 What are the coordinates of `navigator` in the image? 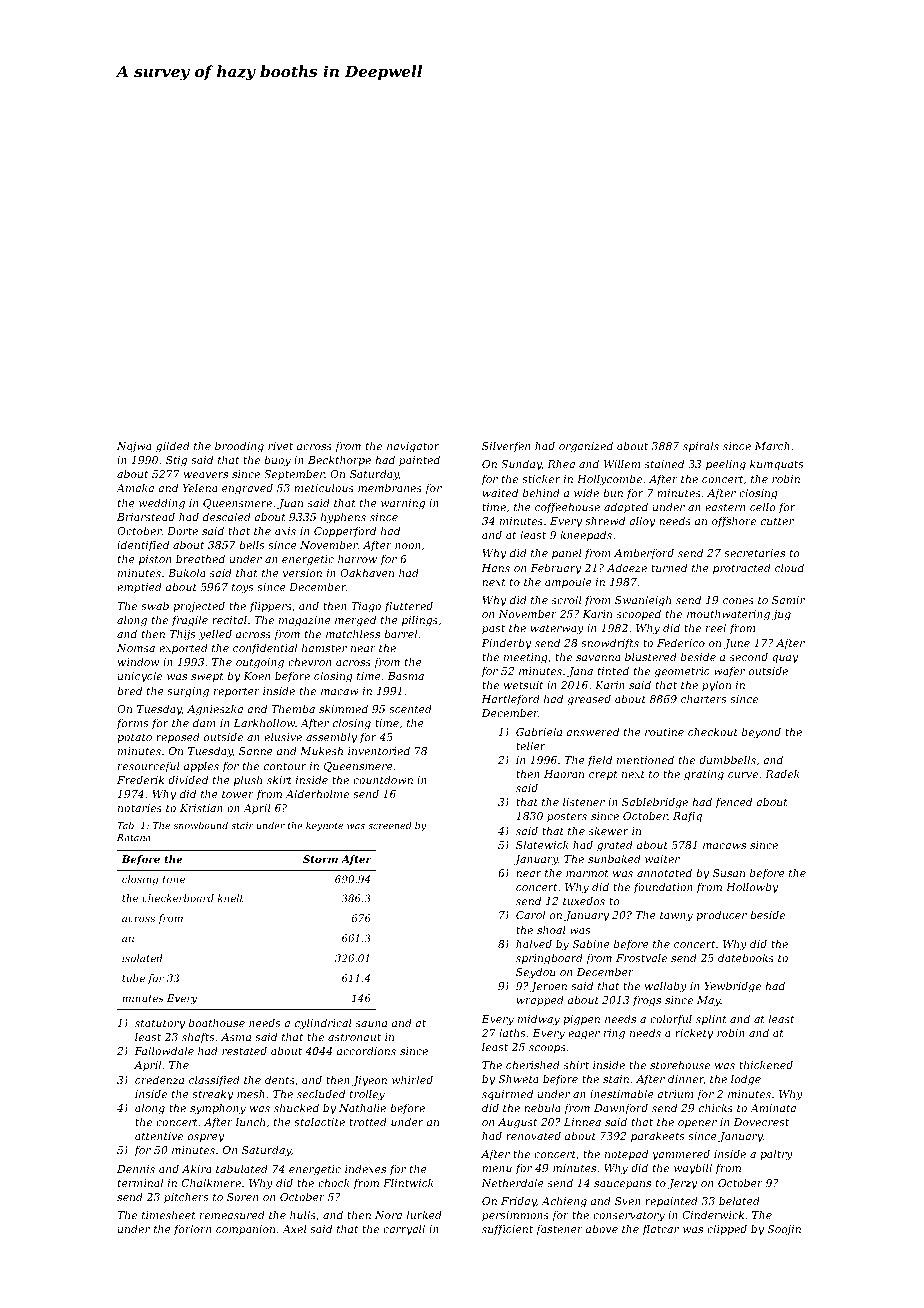 It's located at (413, 447).
